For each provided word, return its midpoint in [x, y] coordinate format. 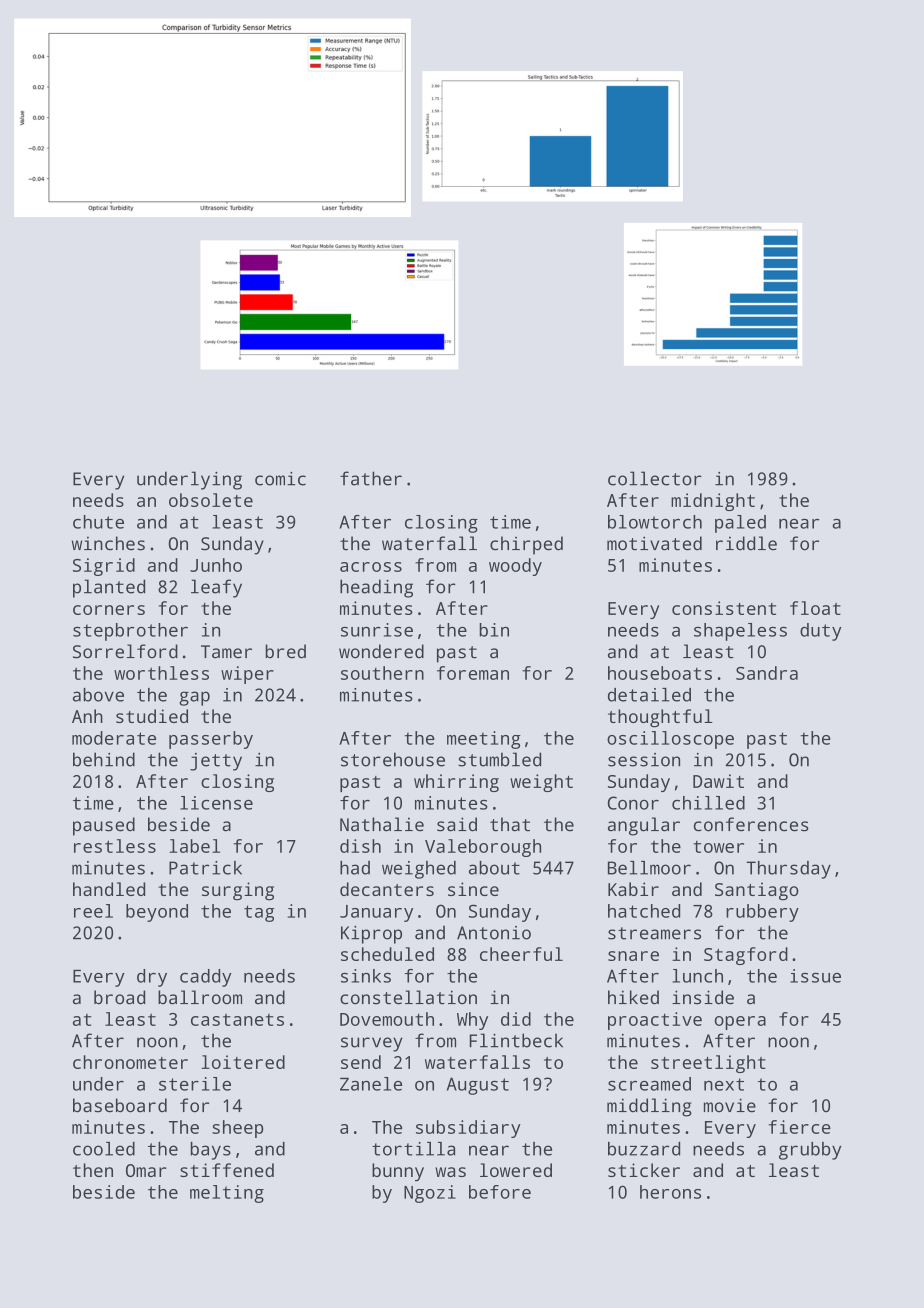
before [500, 1192]
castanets [237, 1020]
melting [227, 1194]
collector [655, 478]
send [361, 1062]
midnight [713, 502]
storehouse [393, 759]
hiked [633, 997]
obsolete [211, 500]
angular [644, 826]
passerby [211, 740]
